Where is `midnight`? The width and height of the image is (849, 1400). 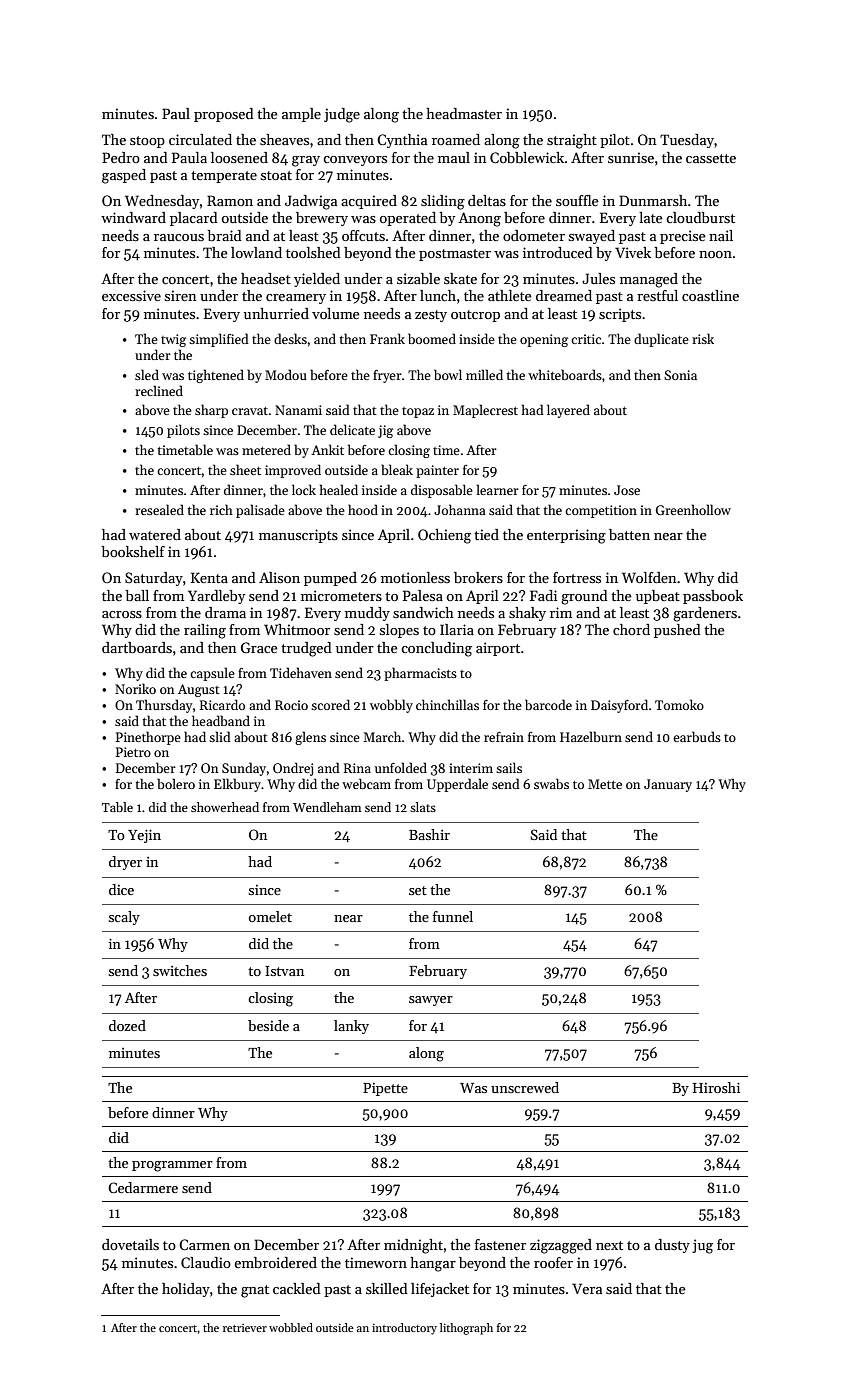 midnight is located at coordinates (413, 1246).
